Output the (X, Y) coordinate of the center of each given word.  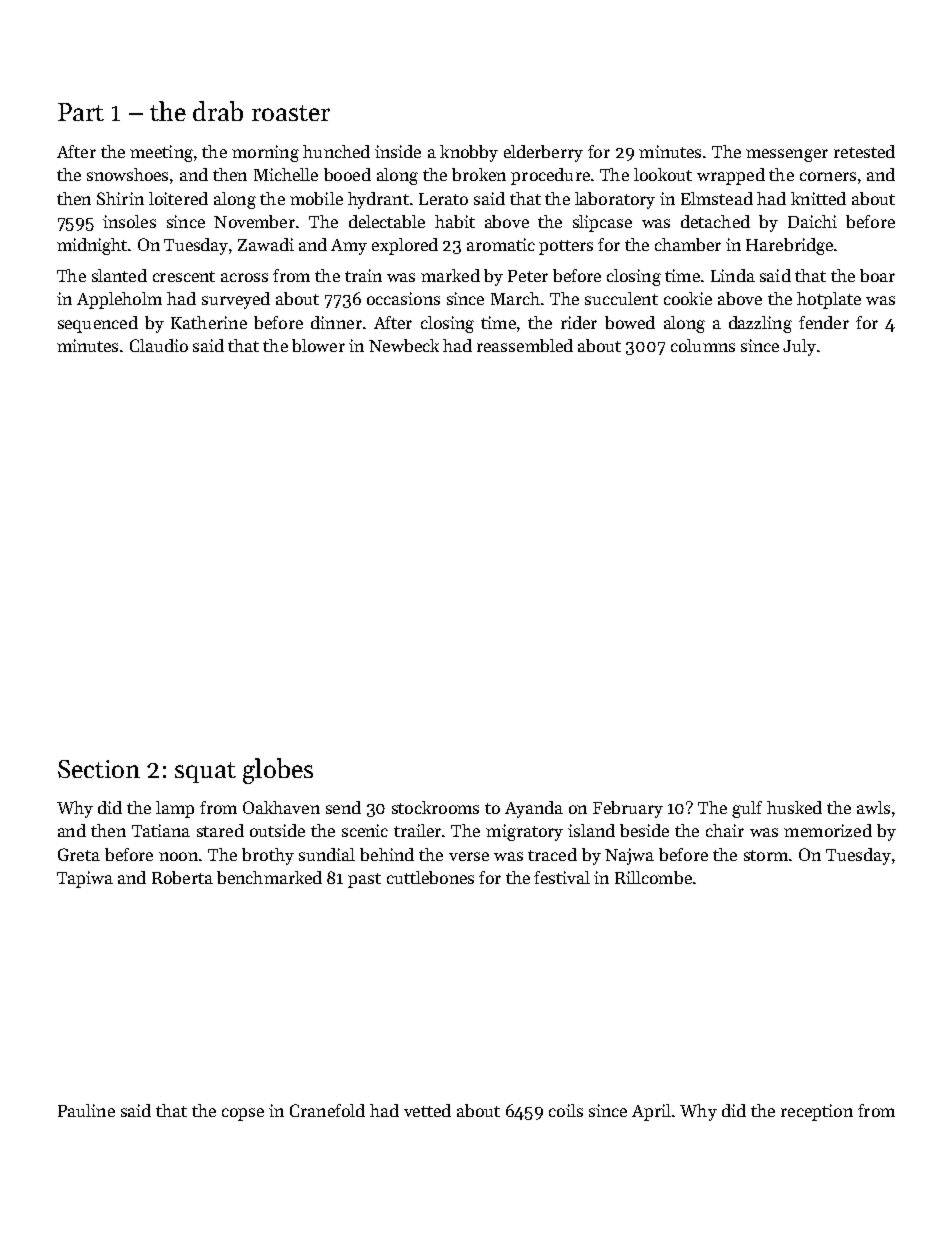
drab (218, 111)
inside (398, 151)
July (799, 347)
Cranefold (327, 1110)
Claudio (159, 345)
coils (566, 1110)
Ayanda (534, 809)
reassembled (525, 345)
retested (864, 151)
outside (277, 830)
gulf (747, 809)
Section (99, 769)
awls (873, 807)
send (343, 807)
